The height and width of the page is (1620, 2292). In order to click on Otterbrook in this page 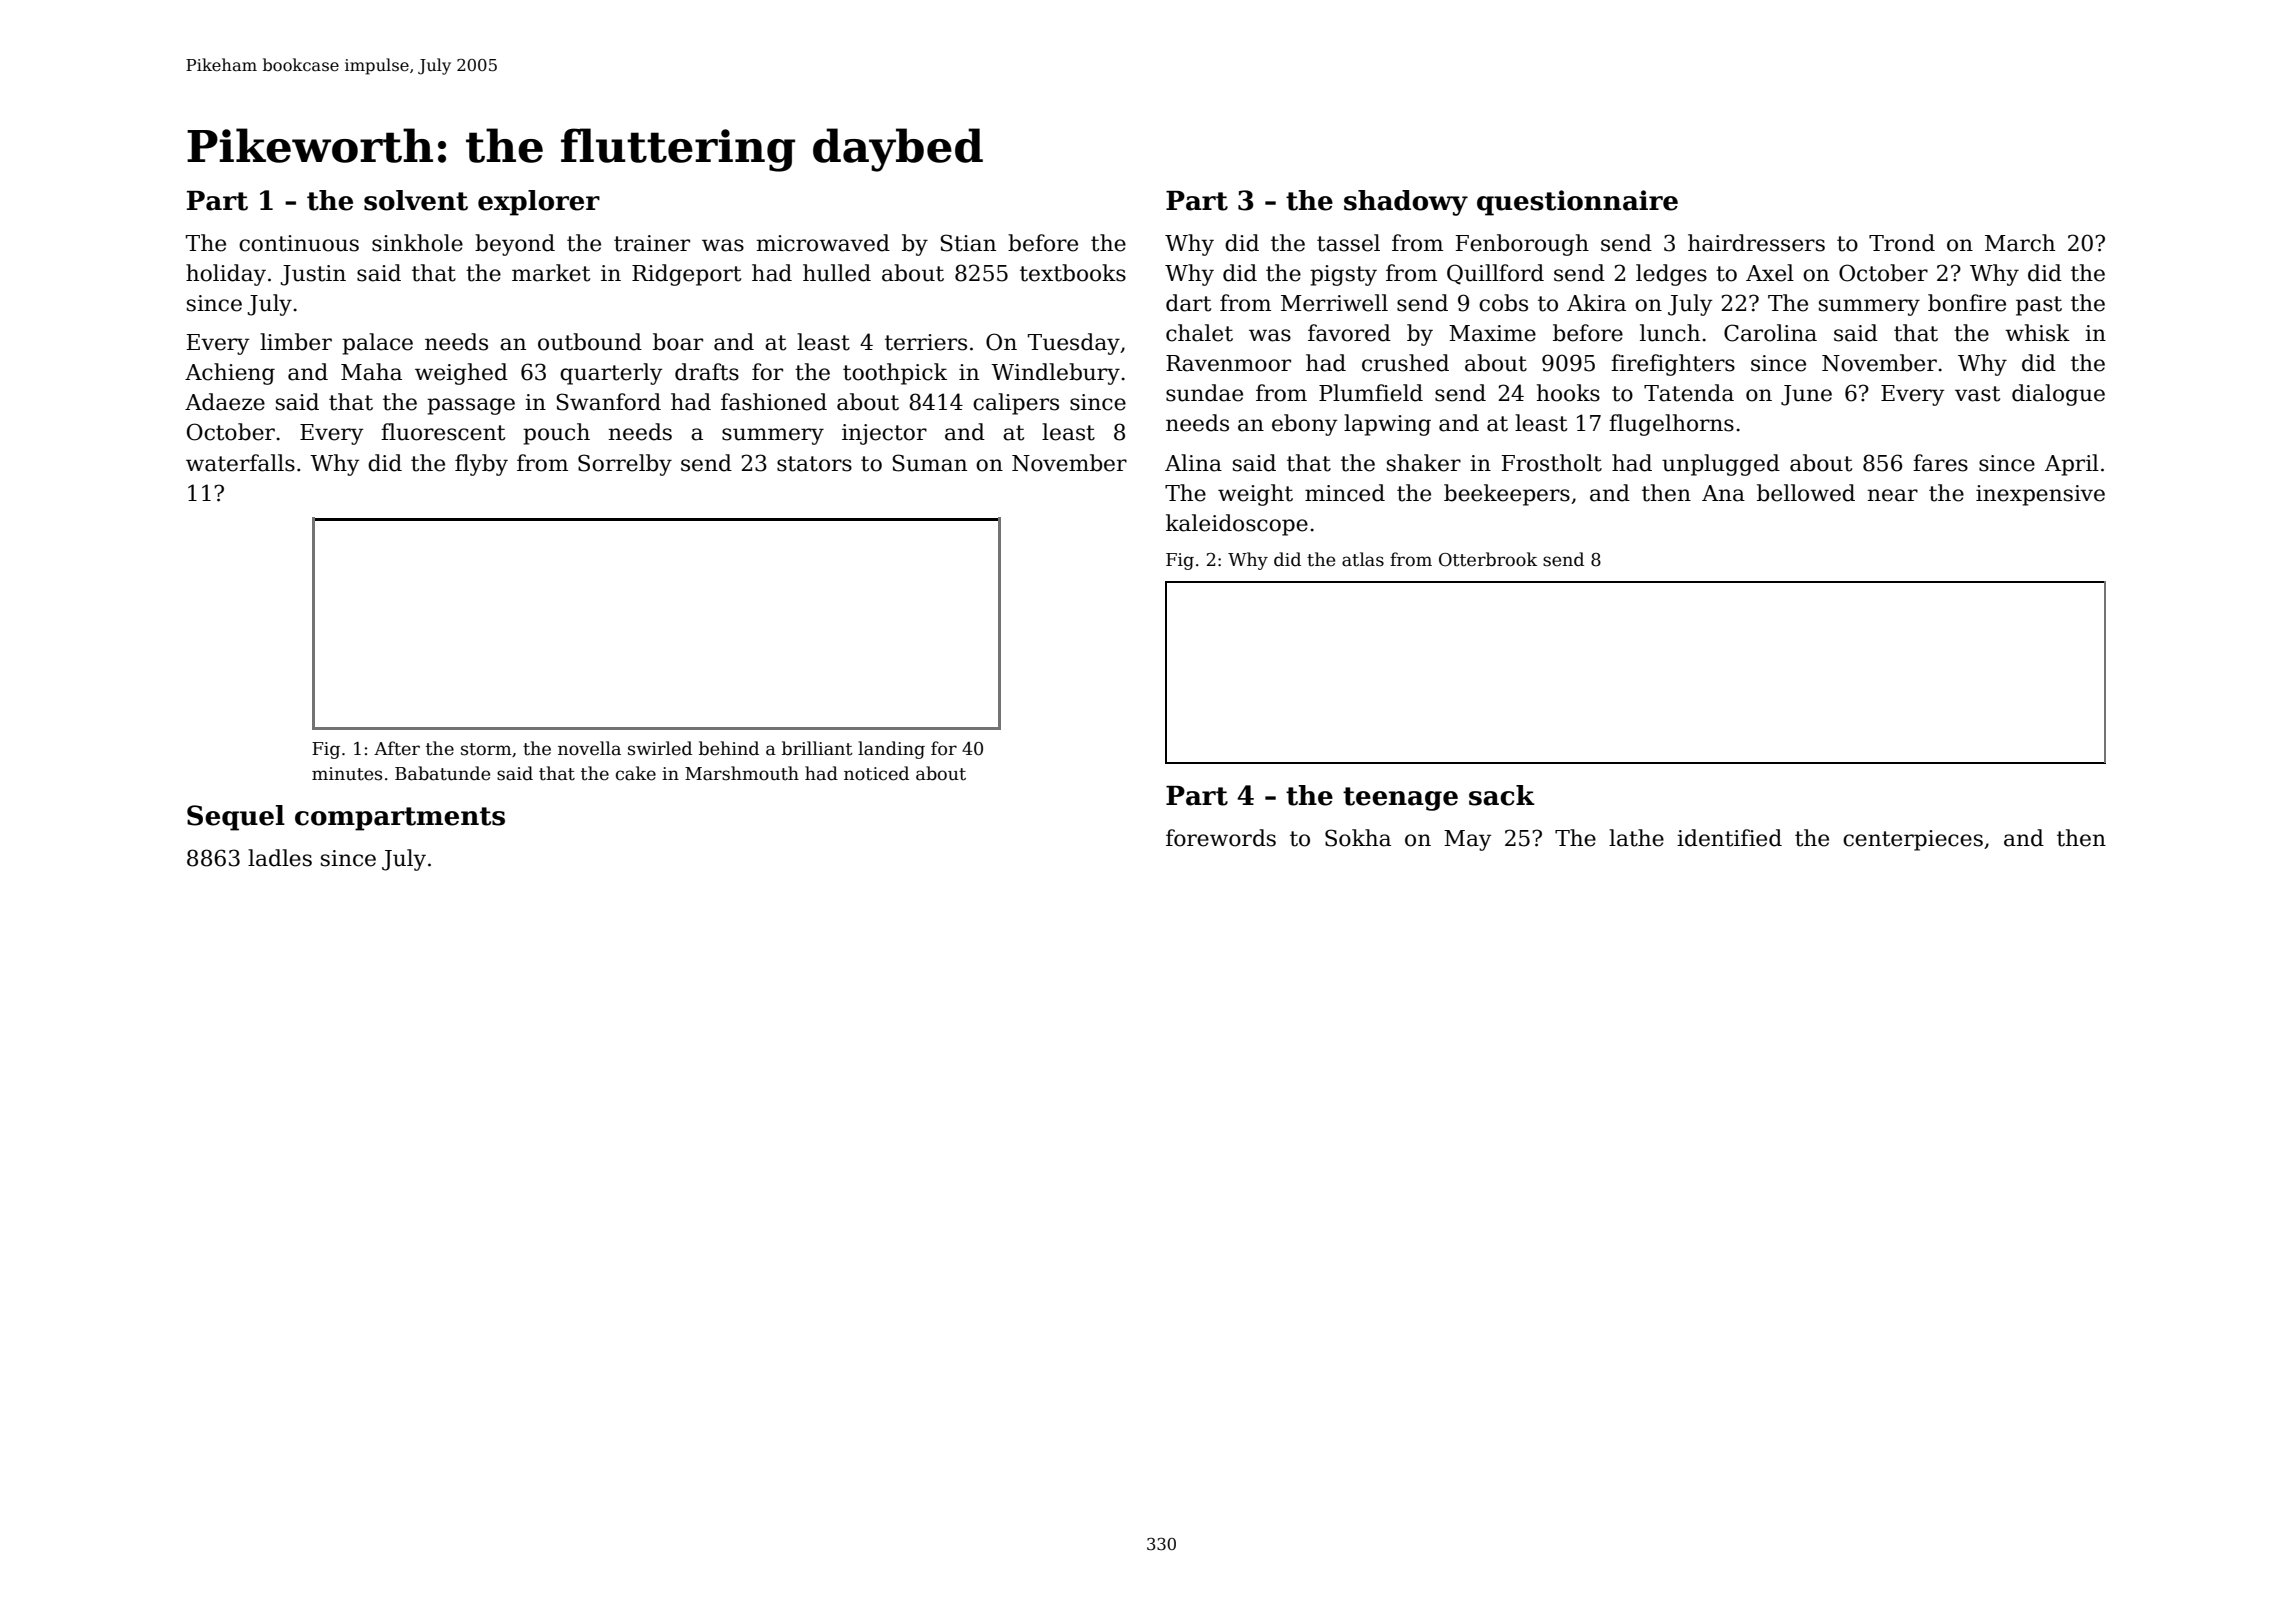, I will do `click(1488, 559)`.
